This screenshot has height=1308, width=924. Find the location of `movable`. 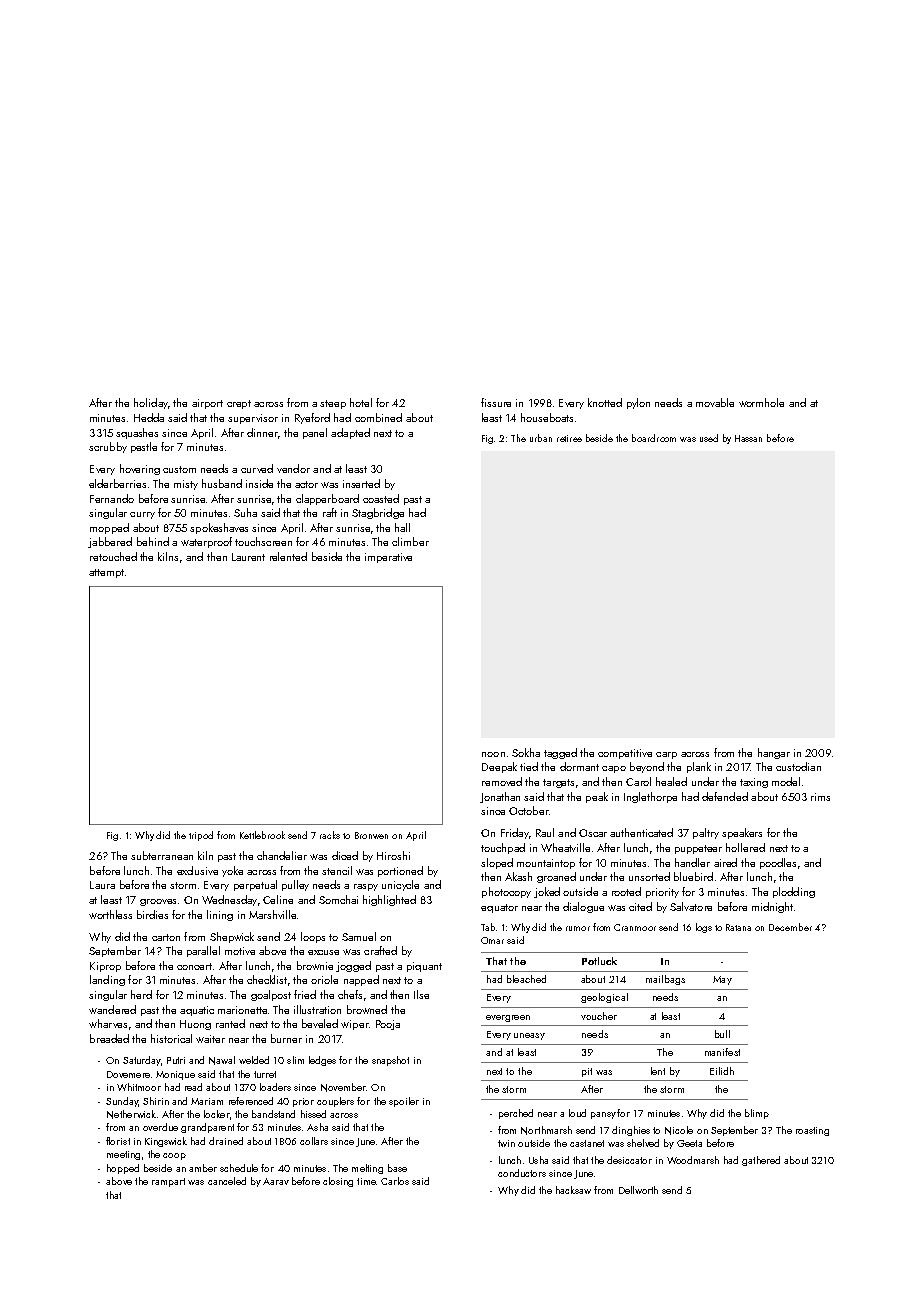

movable is located at coordinates (715, 402).
